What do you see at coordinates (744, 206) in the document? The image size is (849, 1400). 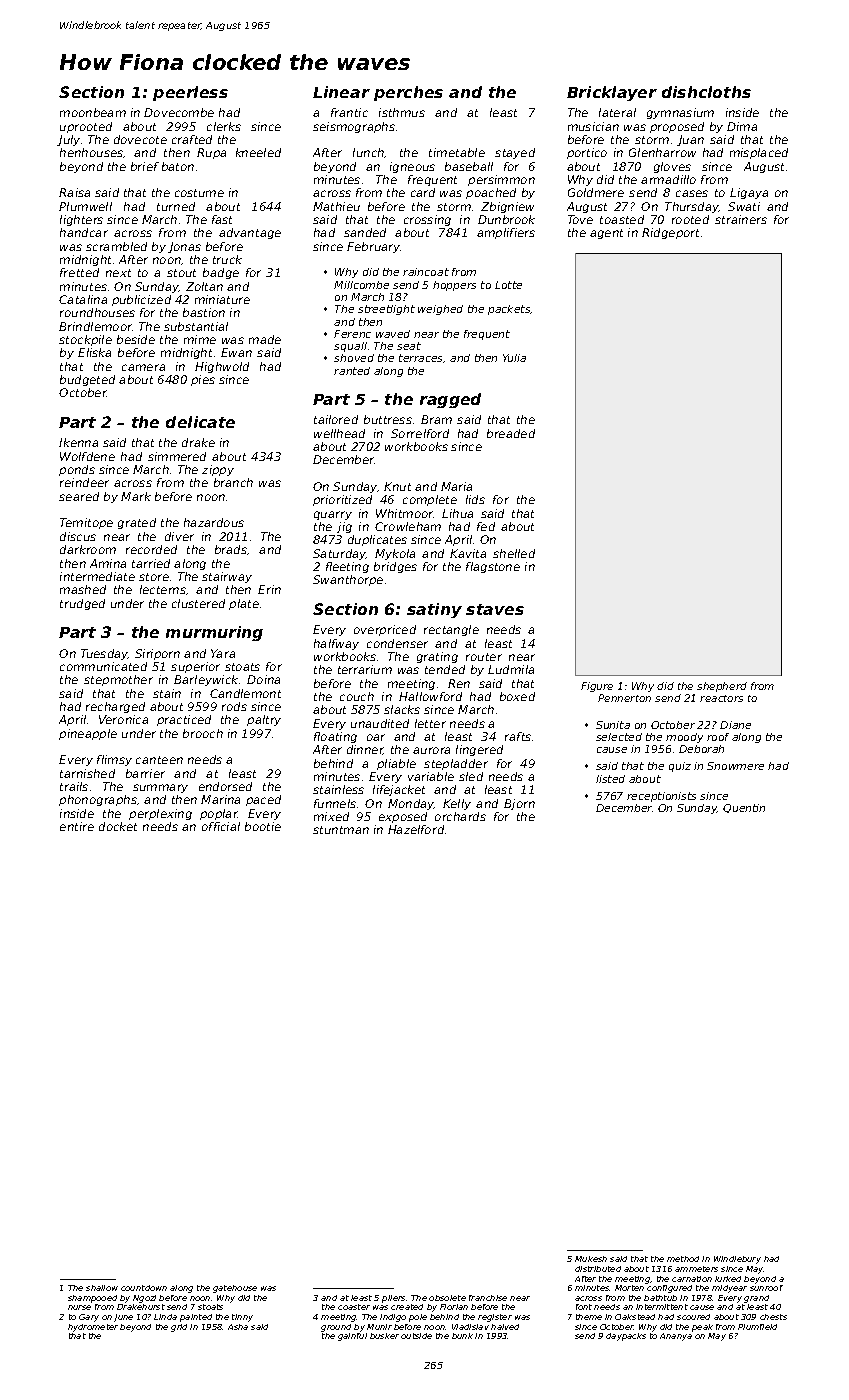 I see `Swati` at bounding box center [744, 206].
